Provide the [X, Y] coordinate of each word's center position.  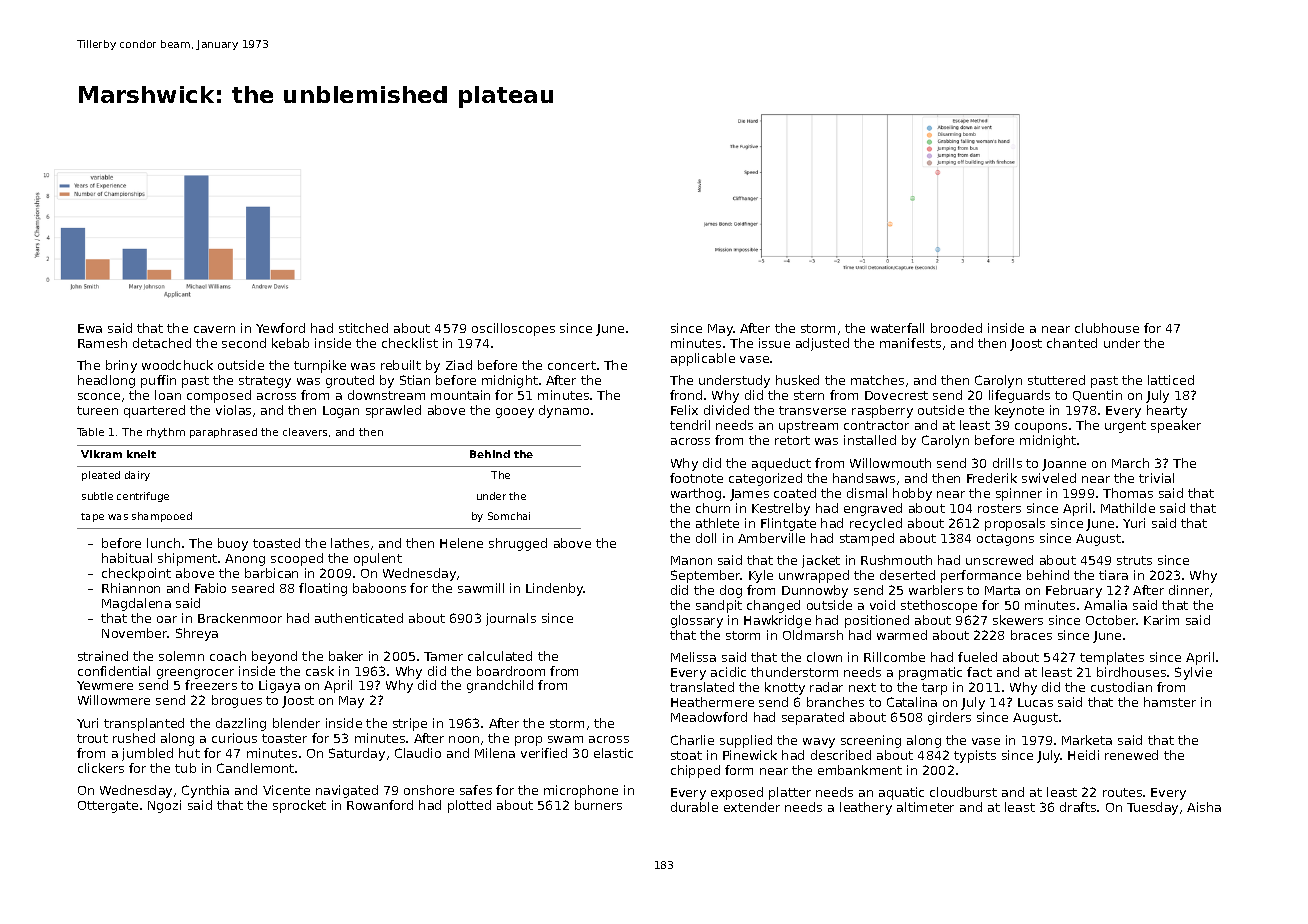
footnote [696, 478]
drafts [1078, 807]
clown [824, 657]
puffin [158, 381]
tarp [934, 689]
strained [103, 656]
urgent [1125, 427]
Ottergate [108, 807]
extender [752, 807]
